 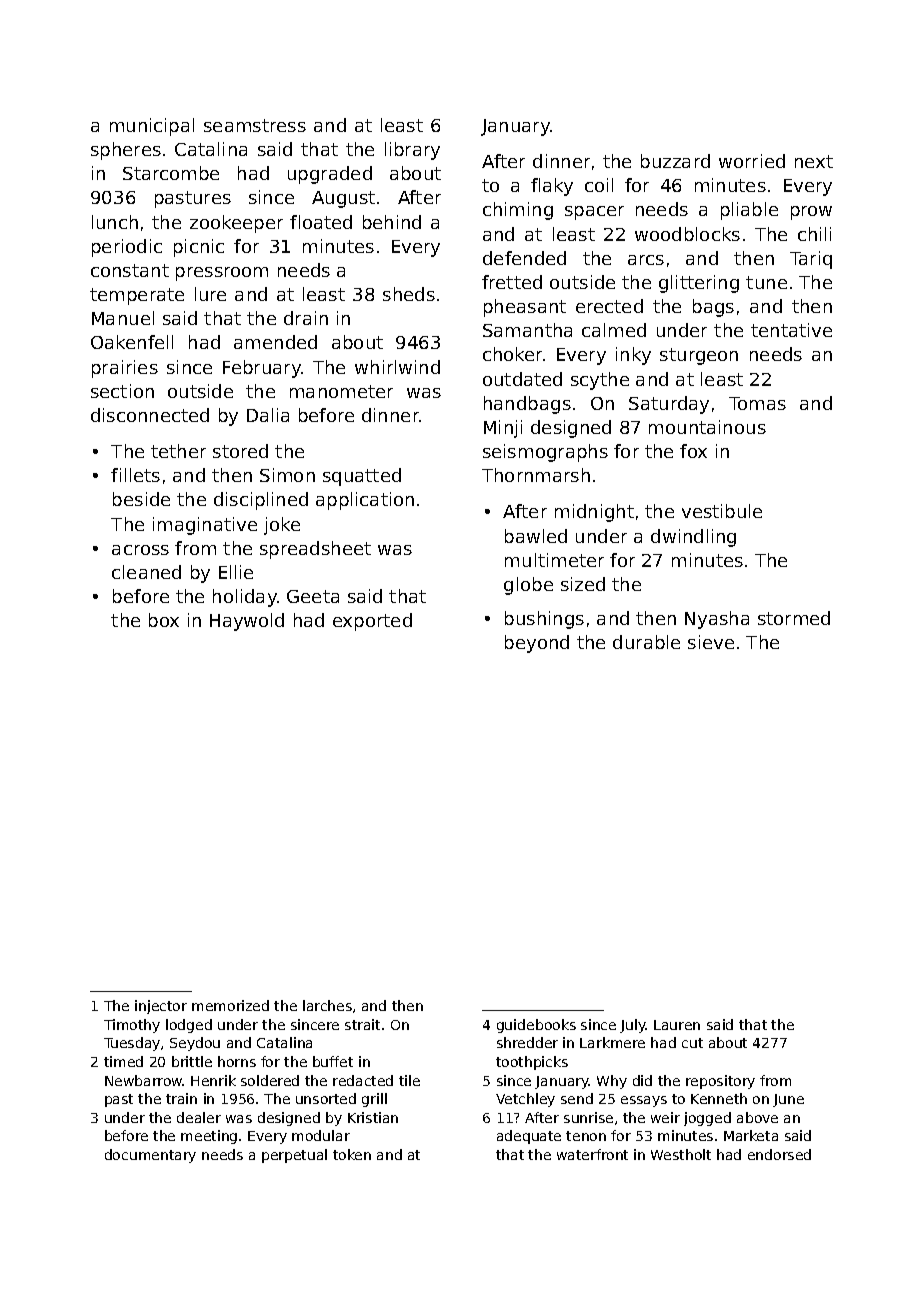 What do you see at coordinates (749, 211) in the screenshot?
I see `pliable` at bounding box center [749, 211].
